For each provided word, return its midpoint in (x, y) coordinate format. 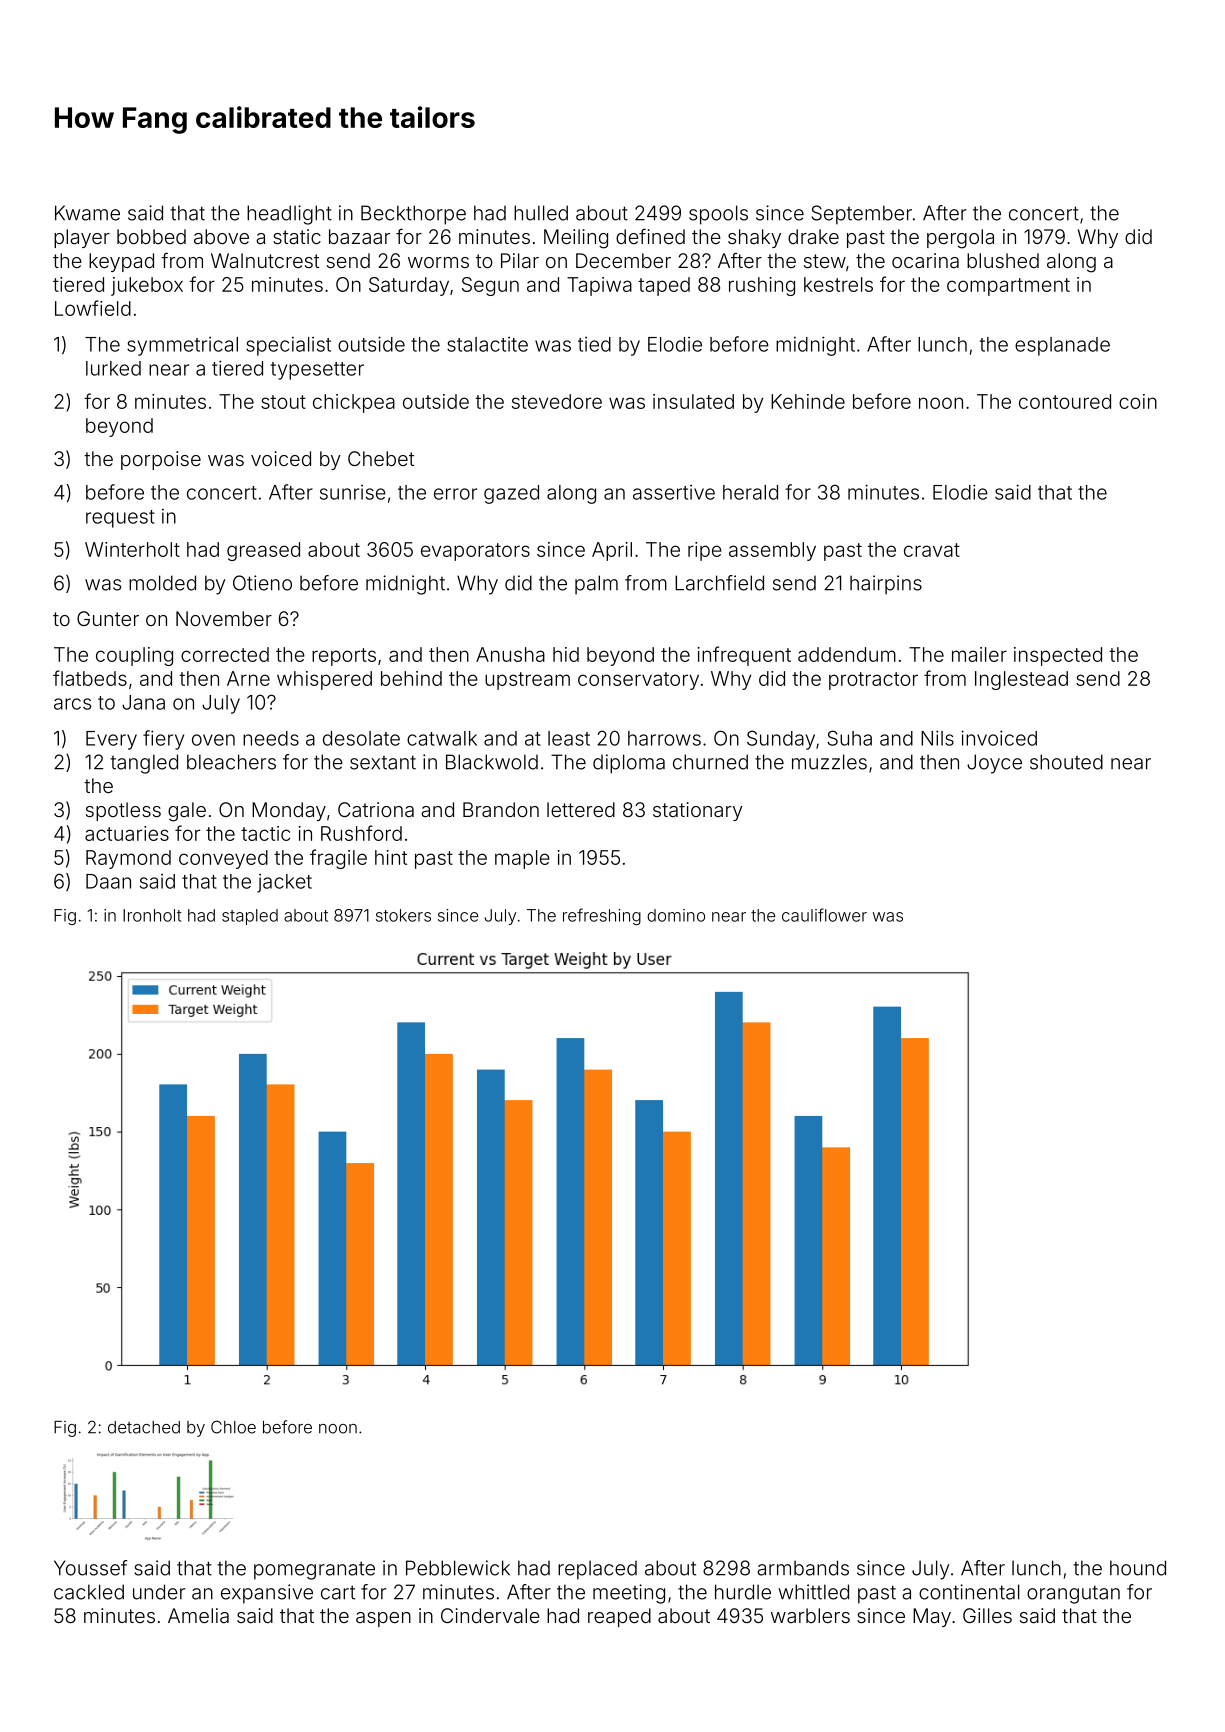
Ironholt (152, 915)
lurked (113, 368)
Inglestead (1021, 680)
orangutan (1073, 1594)
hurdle (743, 1592)
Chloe (233, 1427)
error (455, 494)
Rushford (361, 833)
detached (144, 1427)
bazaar (359, 236)
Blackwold (492, 762)
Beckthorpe (413, 215)
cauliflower (824, 915)
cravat (932, 550)
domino (676, 915)
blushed (1003, 260)
